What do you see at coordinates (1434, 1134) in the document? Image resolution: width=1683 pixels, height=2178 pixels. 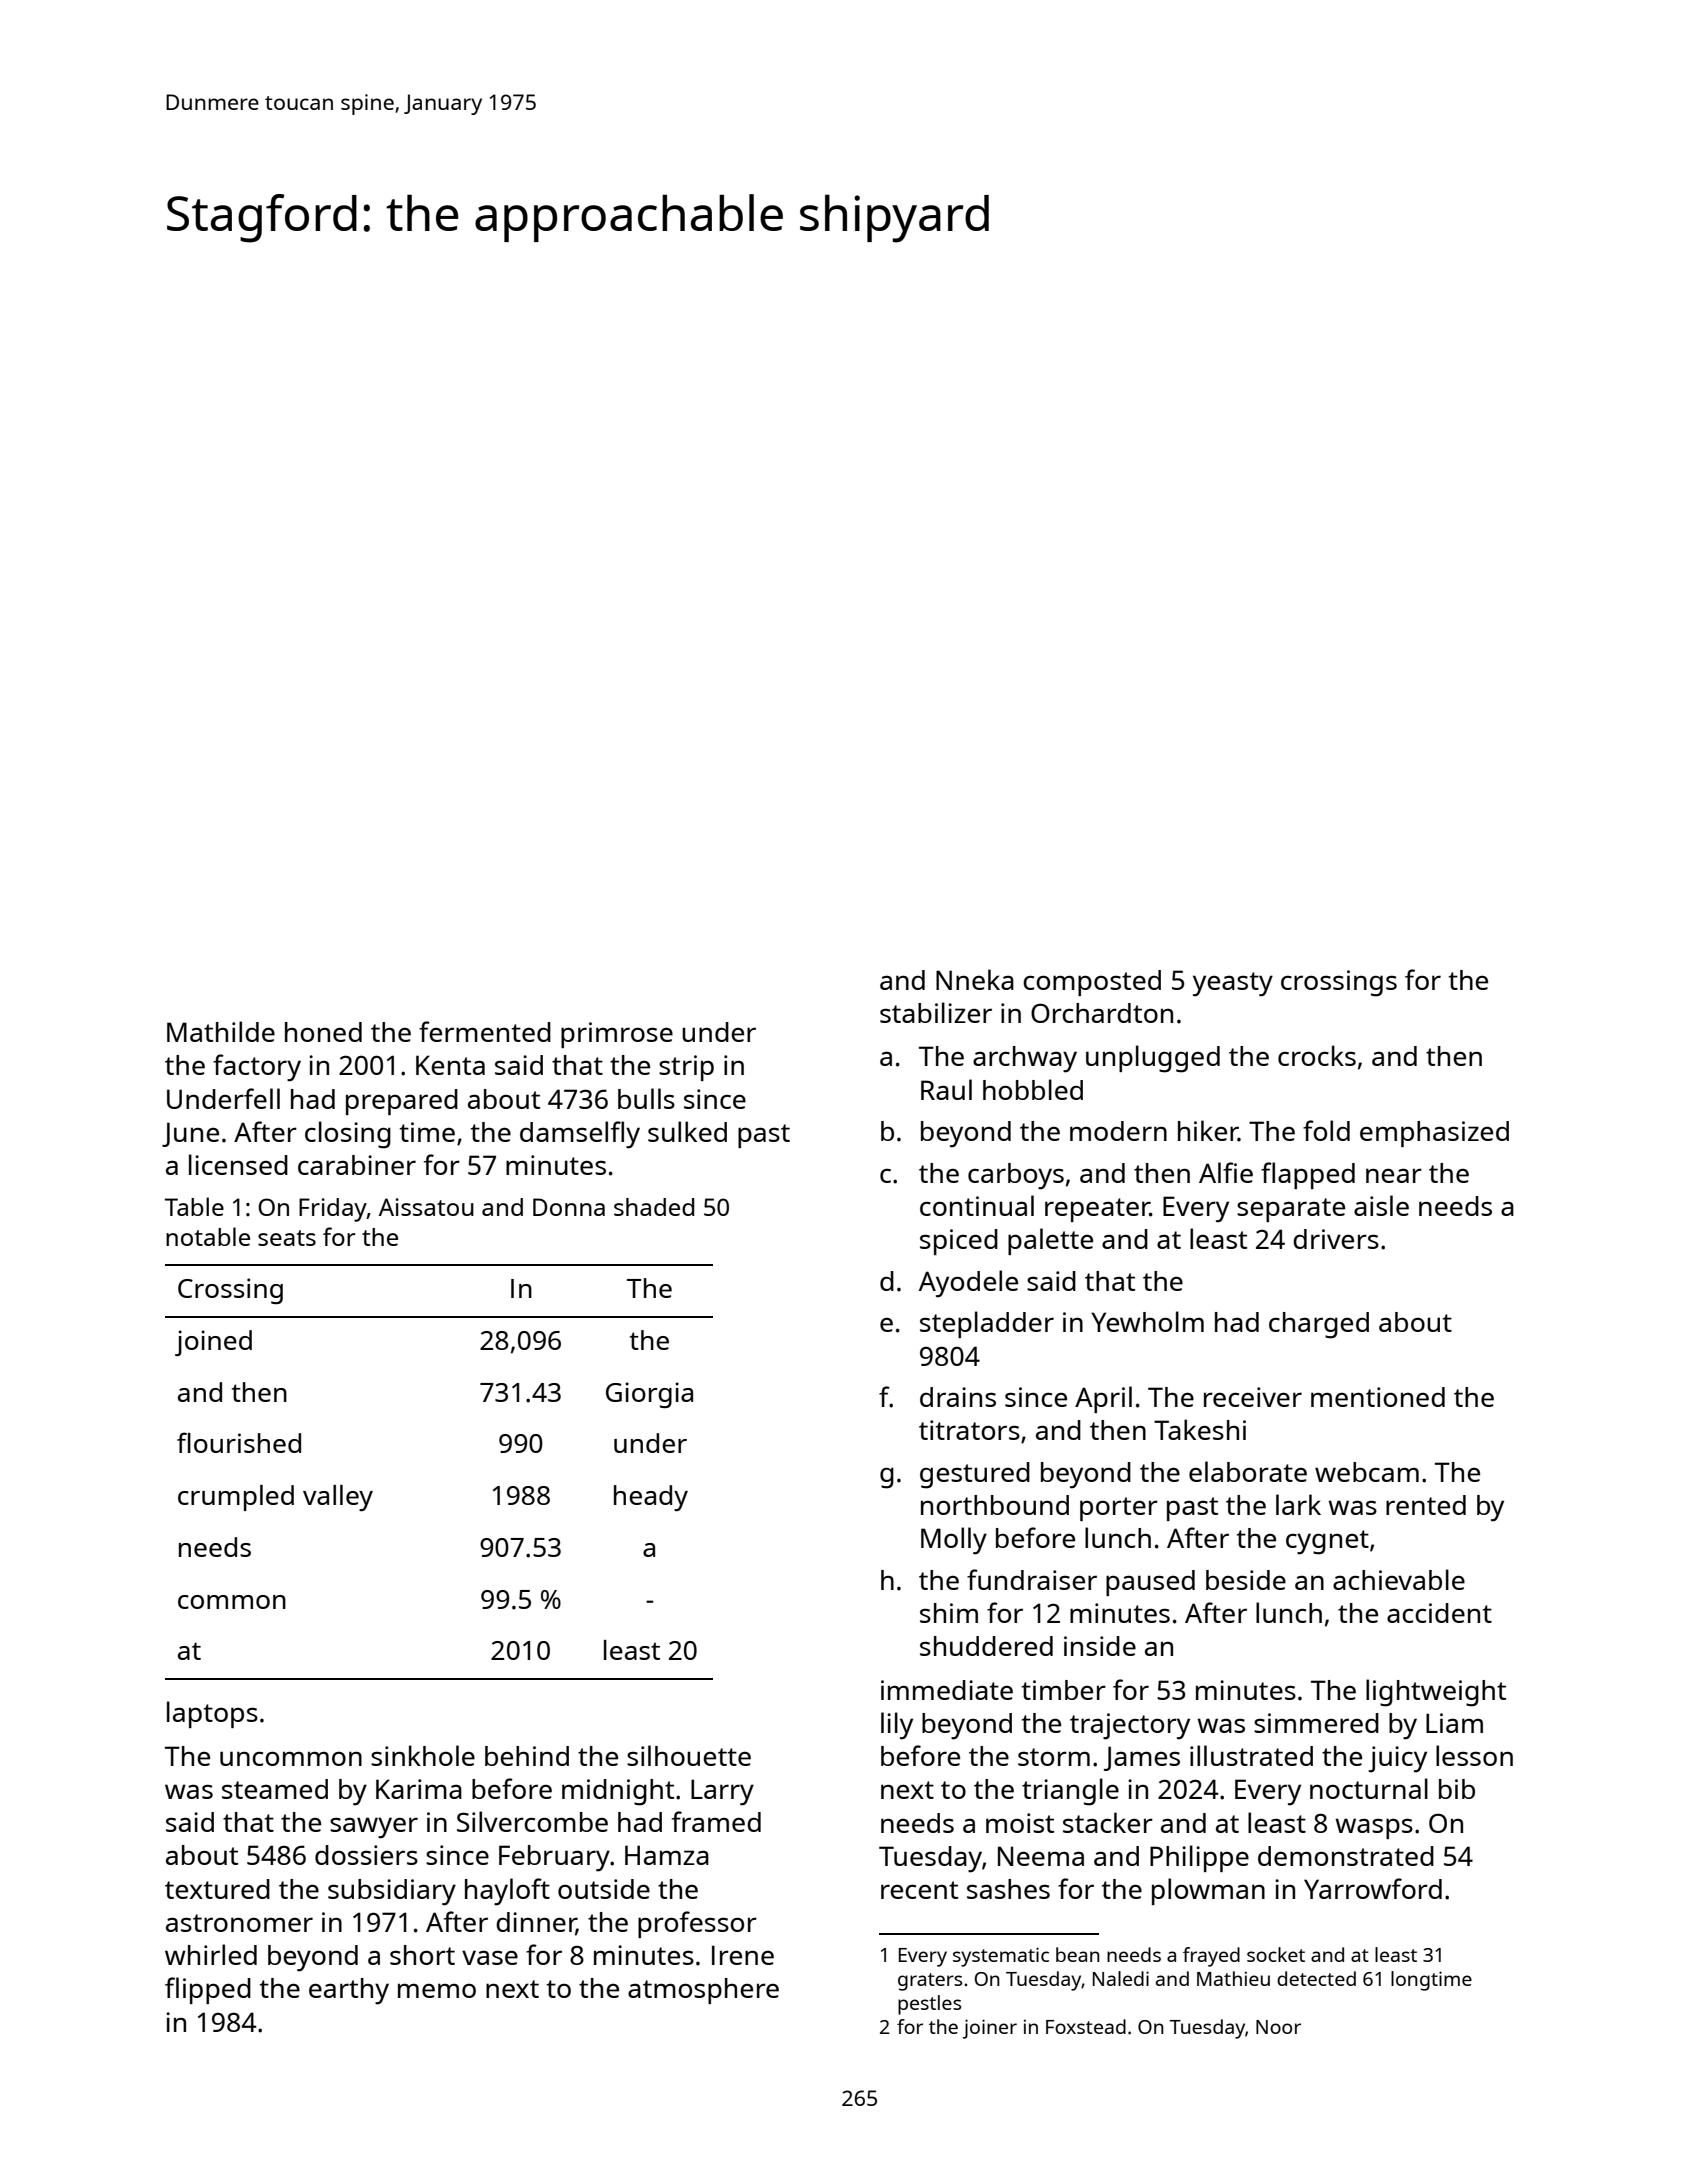 I see `emphasized` at bounding box center [1434, 1134].
